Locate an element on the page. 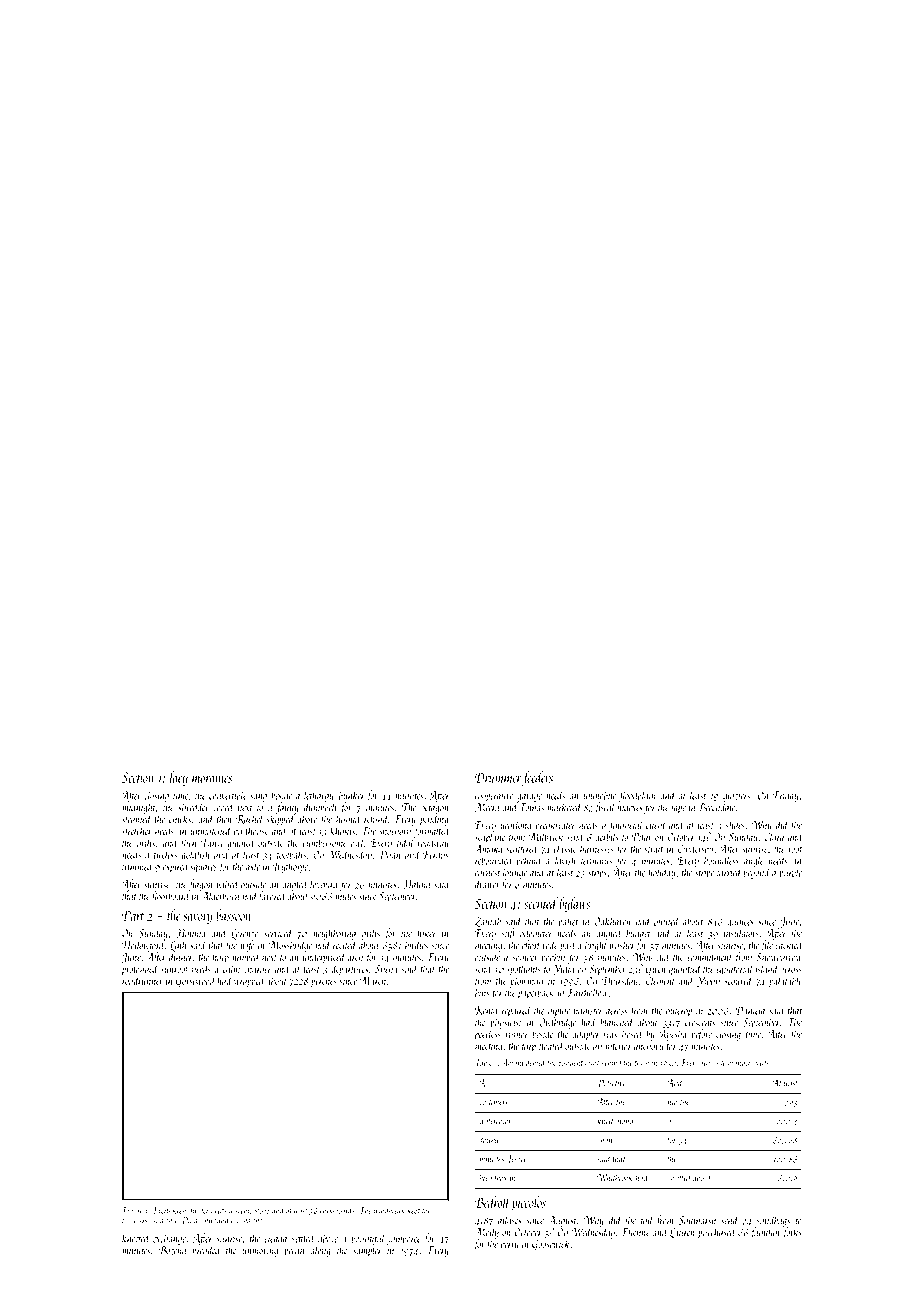 The width and height of the page is (924, 1308). watercolor is located at coordinates (495, 1120).
